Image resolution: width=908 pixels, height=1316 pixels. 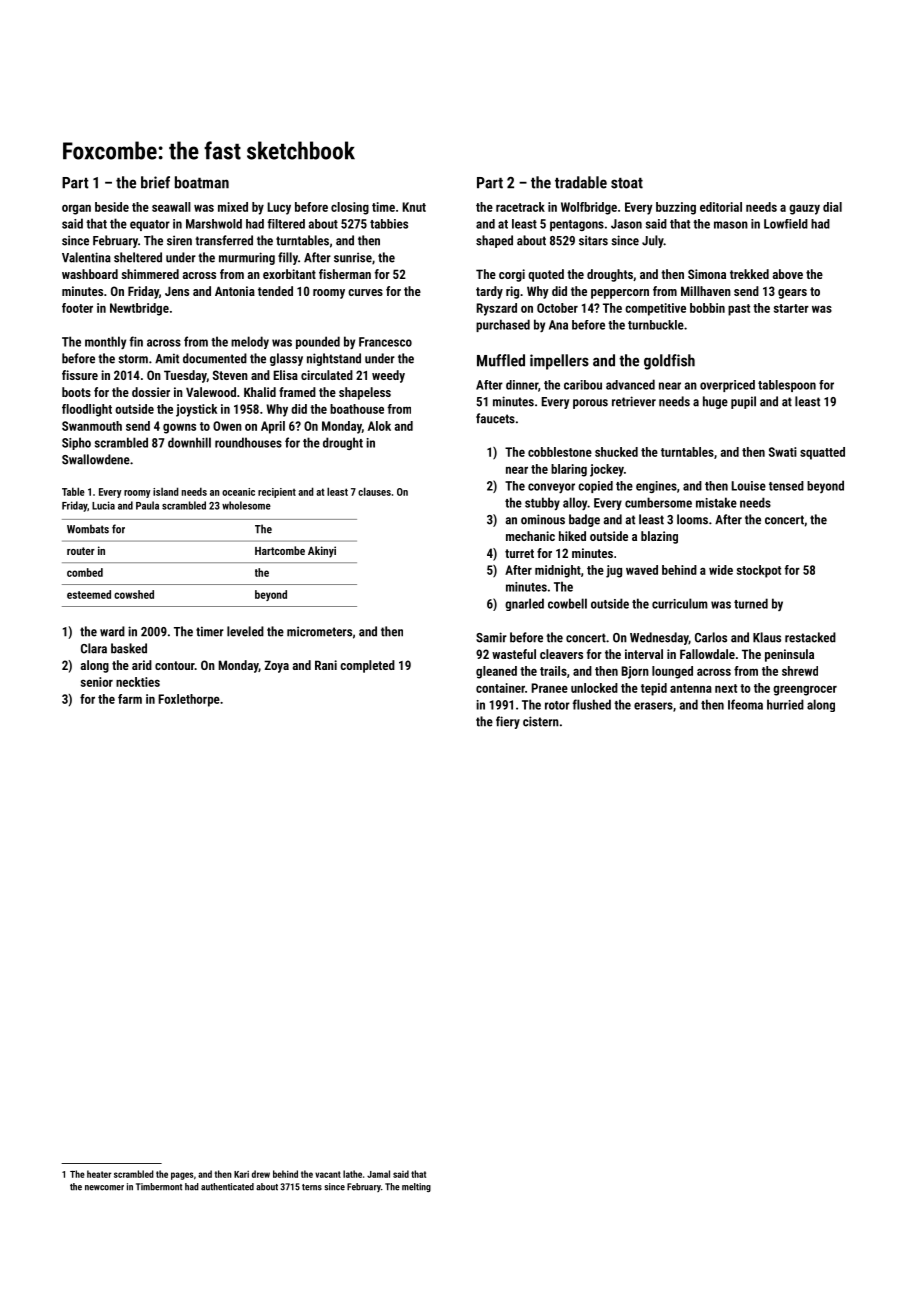 I want to click on clauses, so click(x=374, y=491).
